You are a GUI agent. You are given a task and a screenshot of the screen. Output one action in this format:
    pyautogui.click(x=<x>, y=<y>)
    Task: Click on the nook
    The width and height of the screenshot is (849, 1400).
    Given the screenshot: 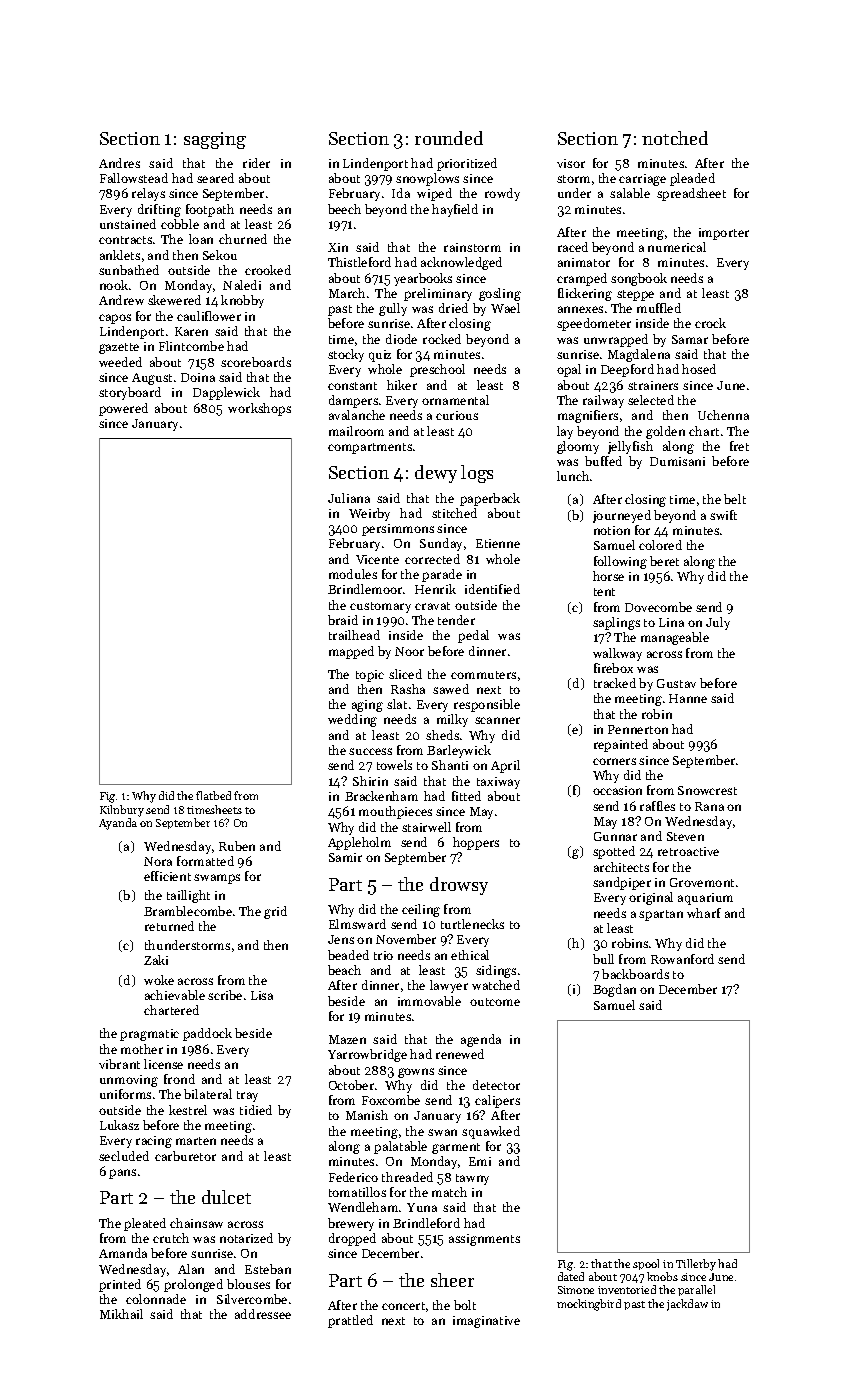 What is the action you would take?
    pyautogui.click(x=114, y=285)
